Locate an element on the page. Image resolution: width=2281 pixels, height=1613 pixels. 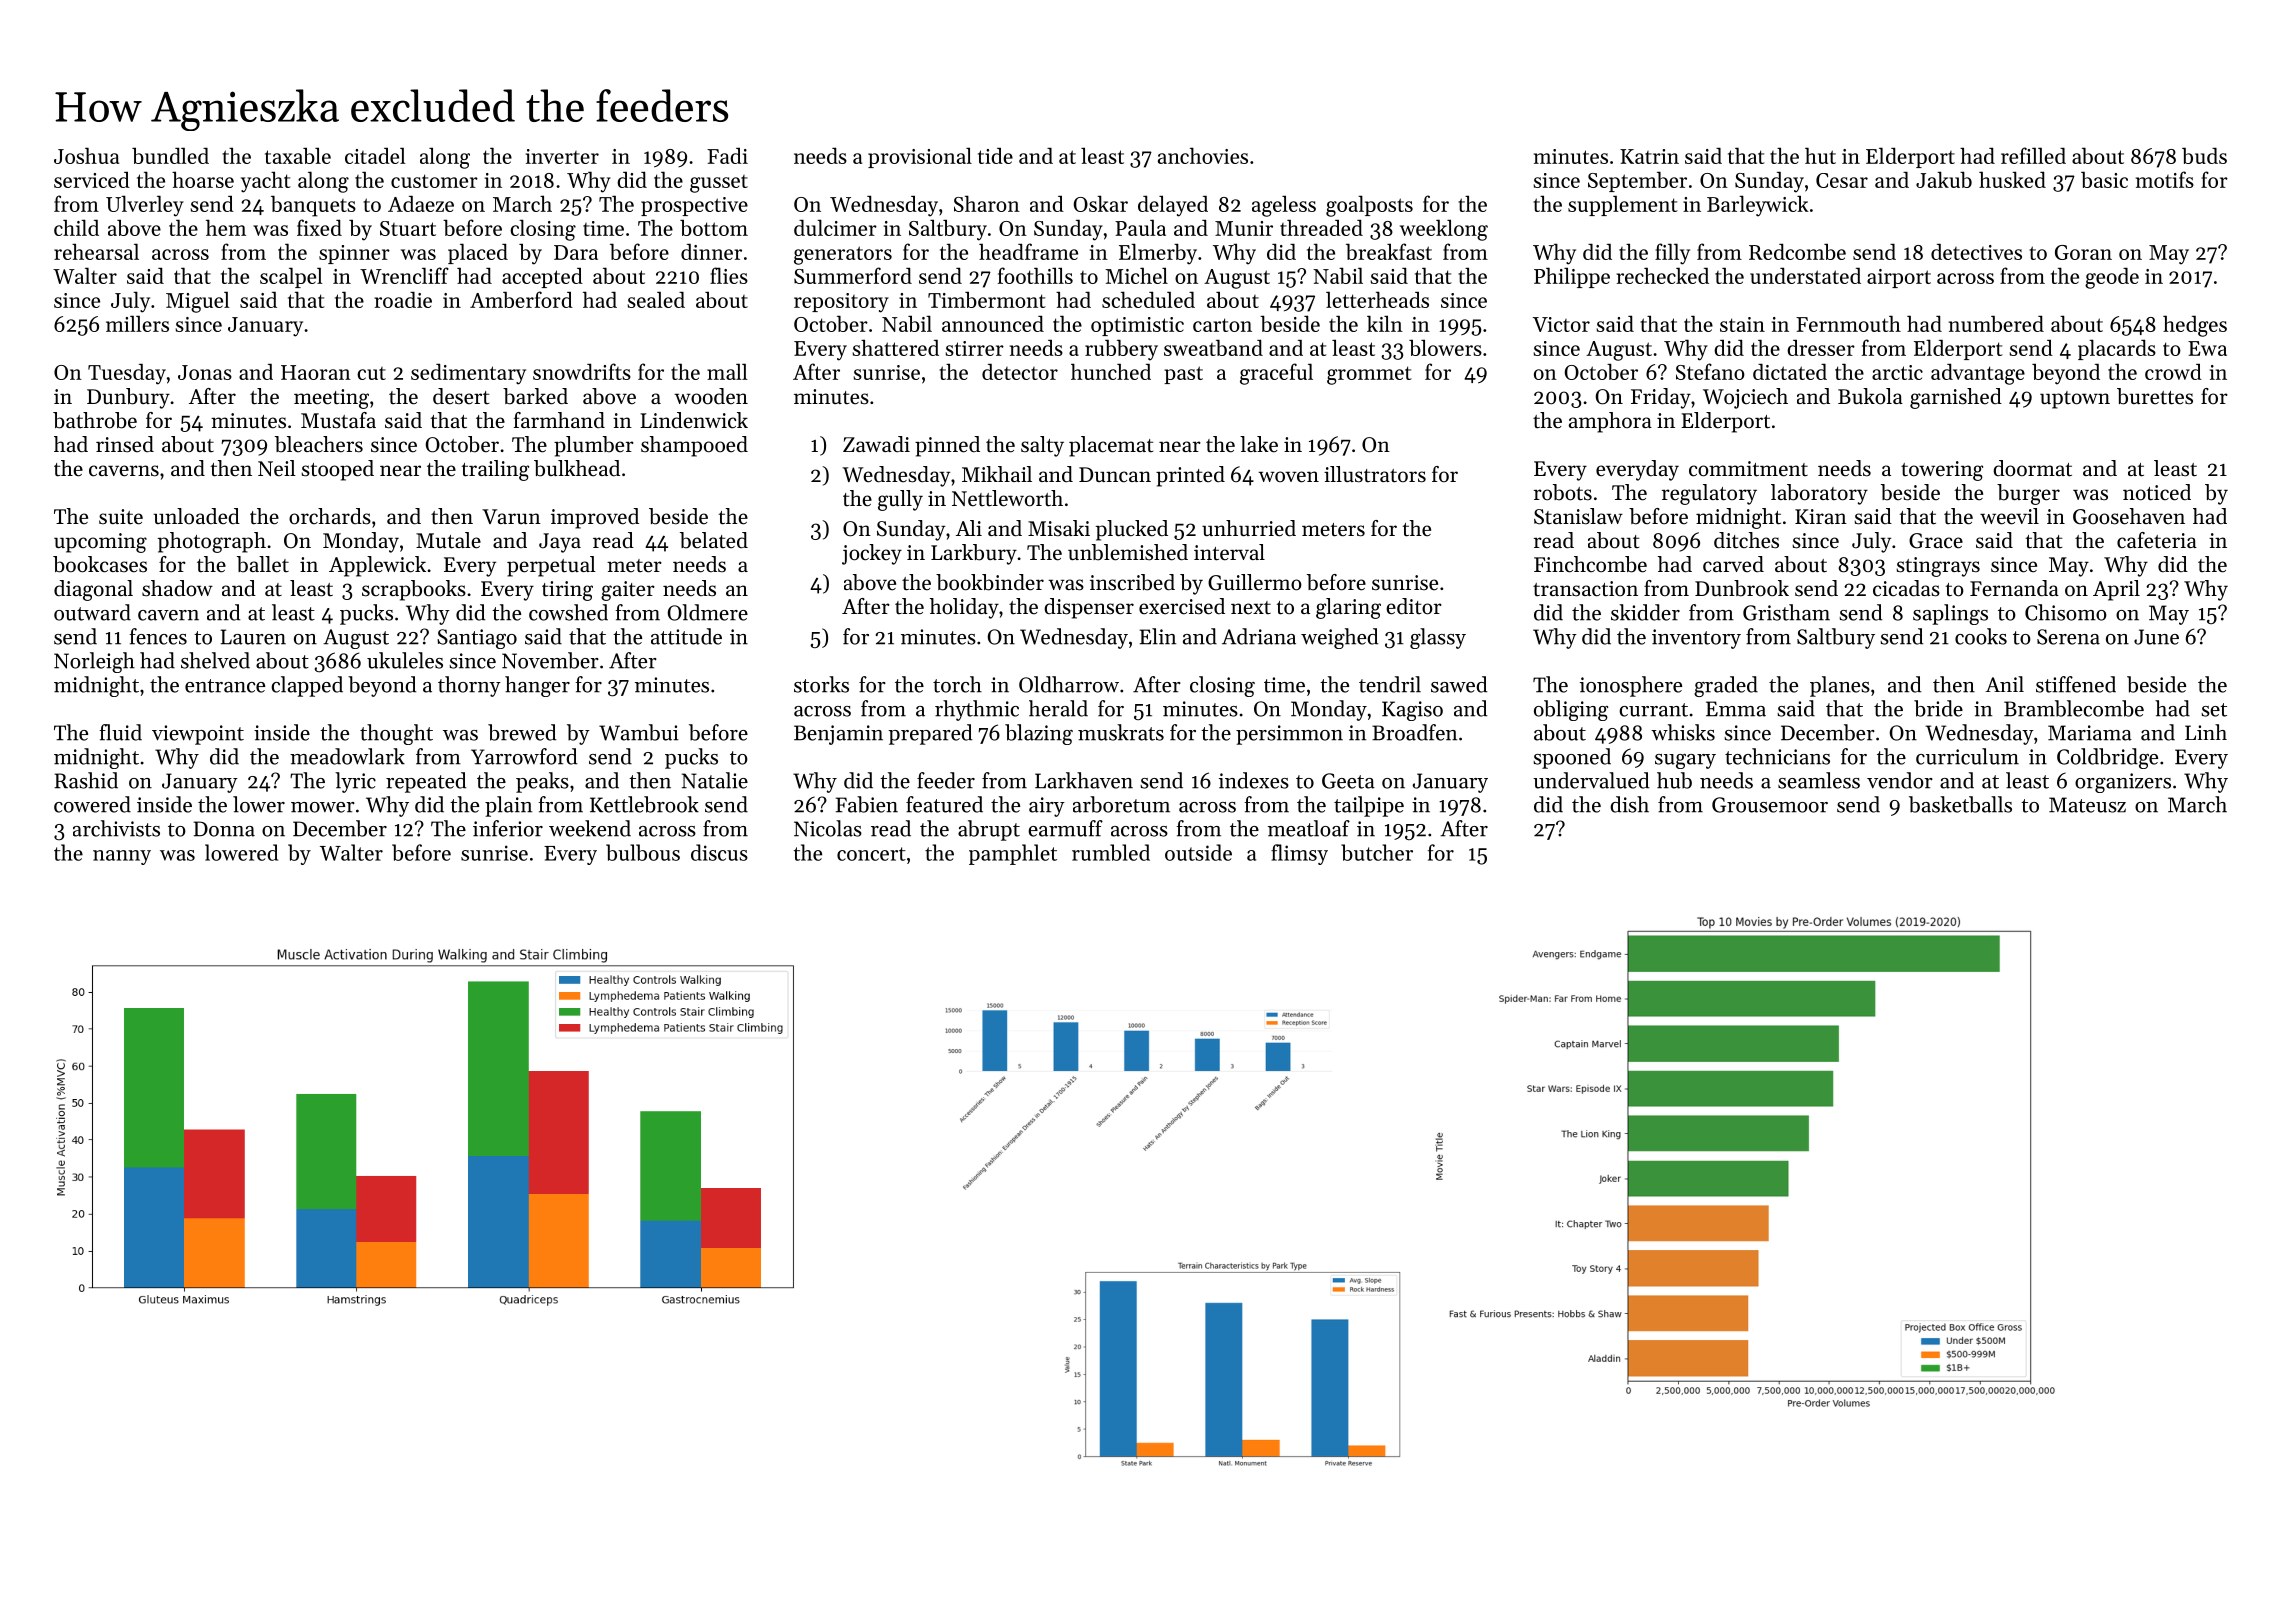
orchards is located at coordinates (330, 516).
